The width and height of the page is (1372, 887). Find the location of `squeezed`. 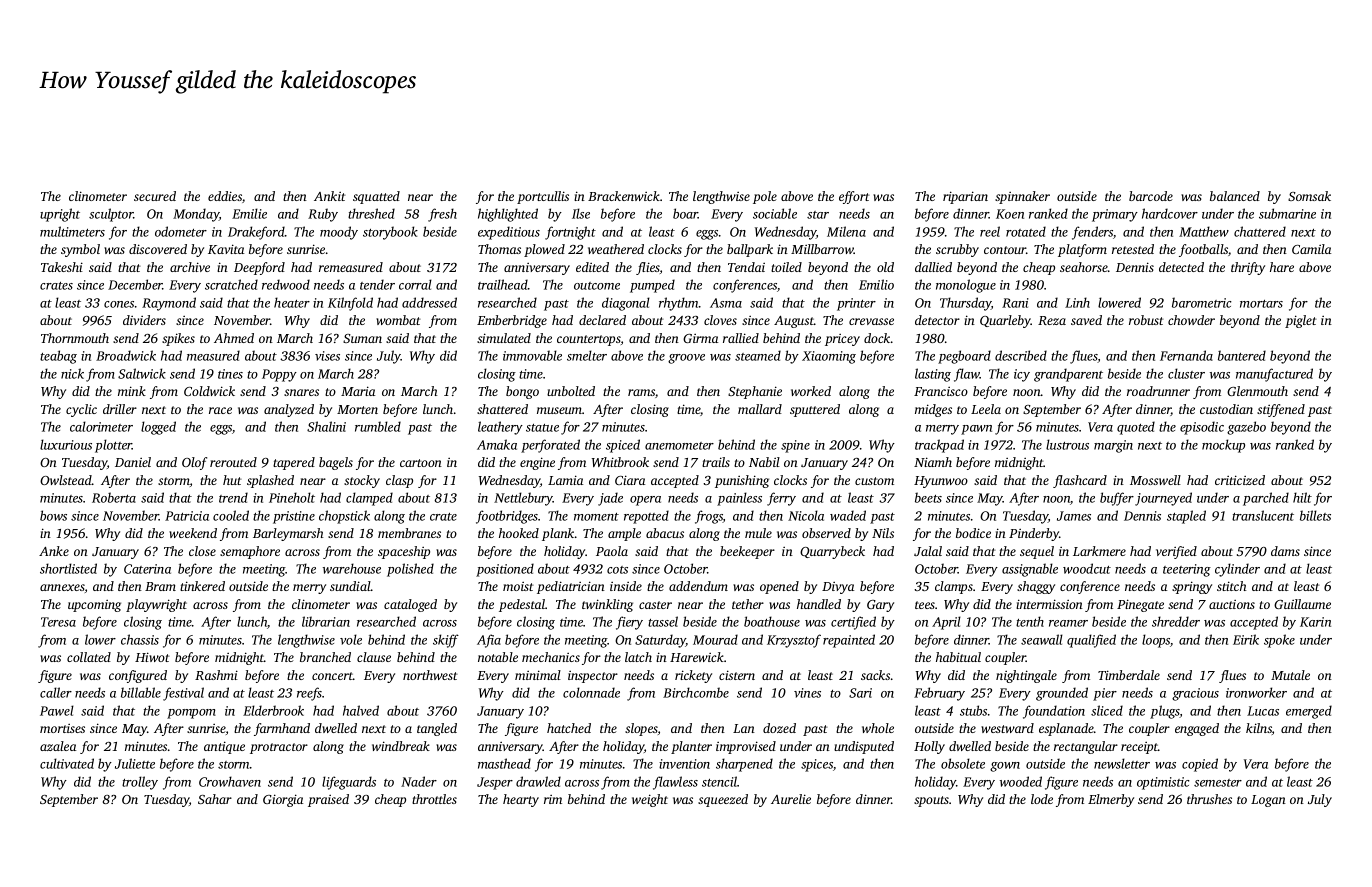

squeezed is located at coordinates (723, 800).
